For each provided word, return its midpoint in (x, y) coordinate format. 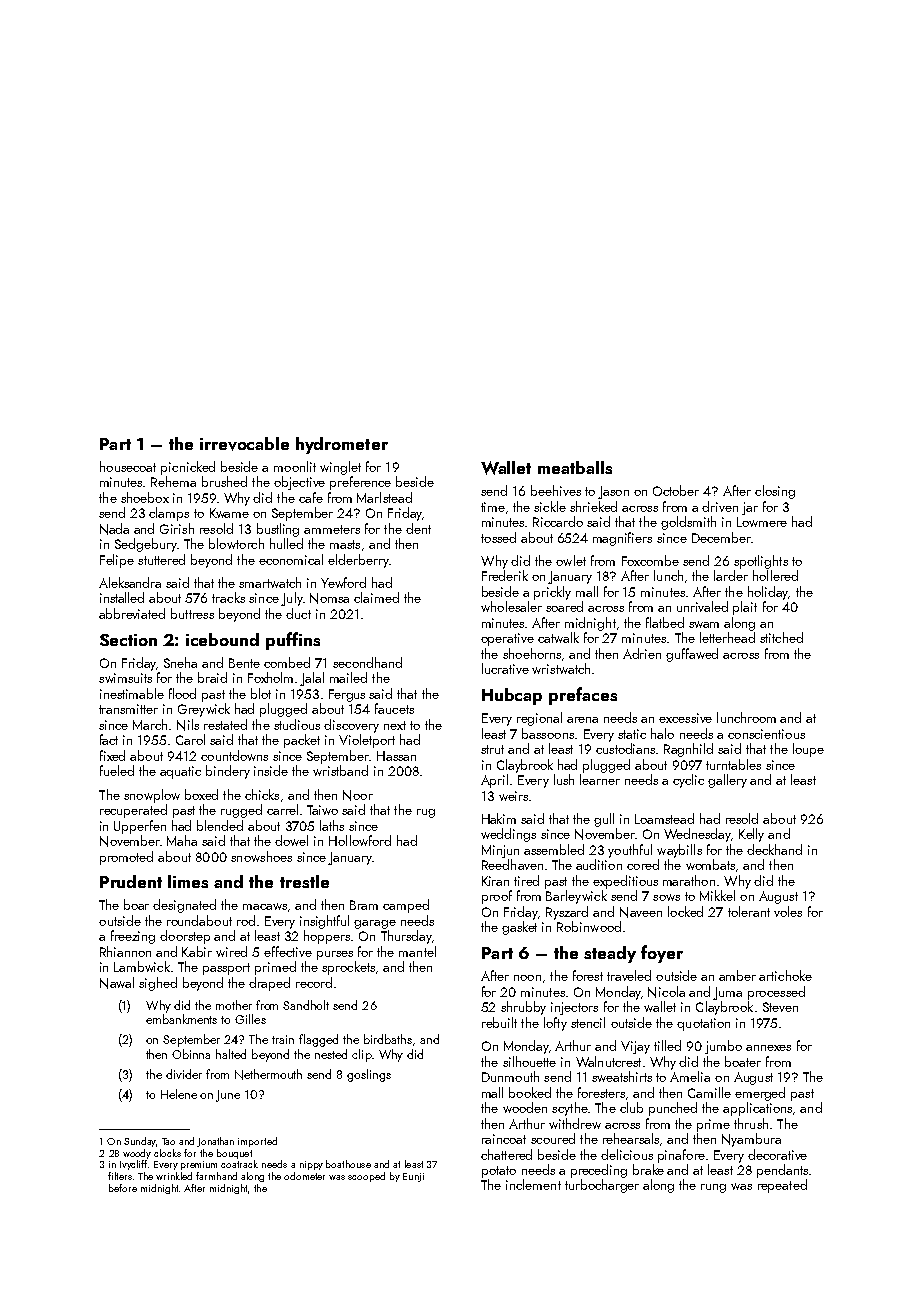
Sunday (140, 1142)
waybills (679, 851)
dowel (291, 840)
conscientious (766, 734)
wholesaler (511, 606)
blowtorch (236, 543)
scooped (366, 1177)
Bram (364, 905)
